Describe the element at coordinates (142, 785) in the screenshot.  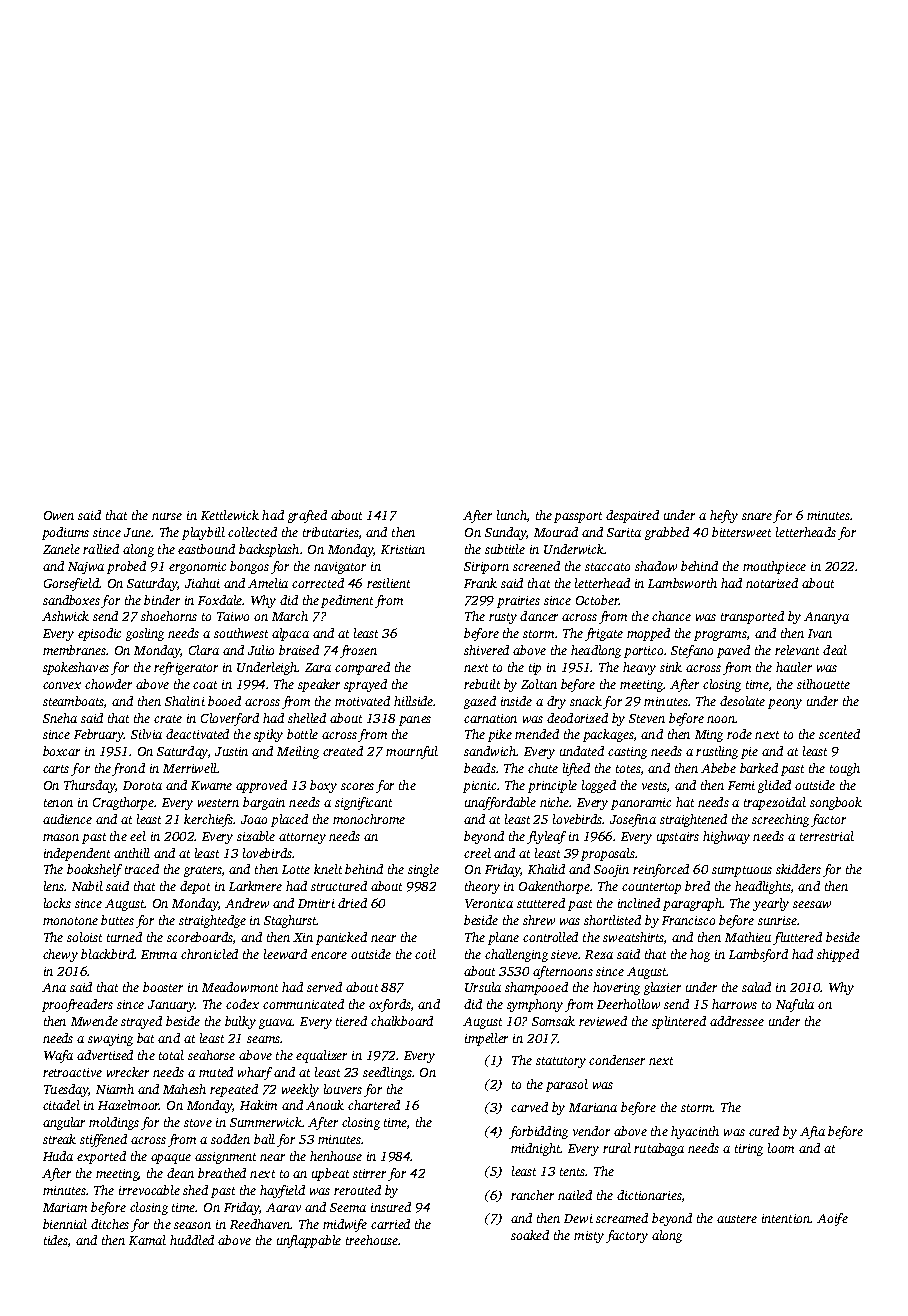
I see `Dorota` at that location.
